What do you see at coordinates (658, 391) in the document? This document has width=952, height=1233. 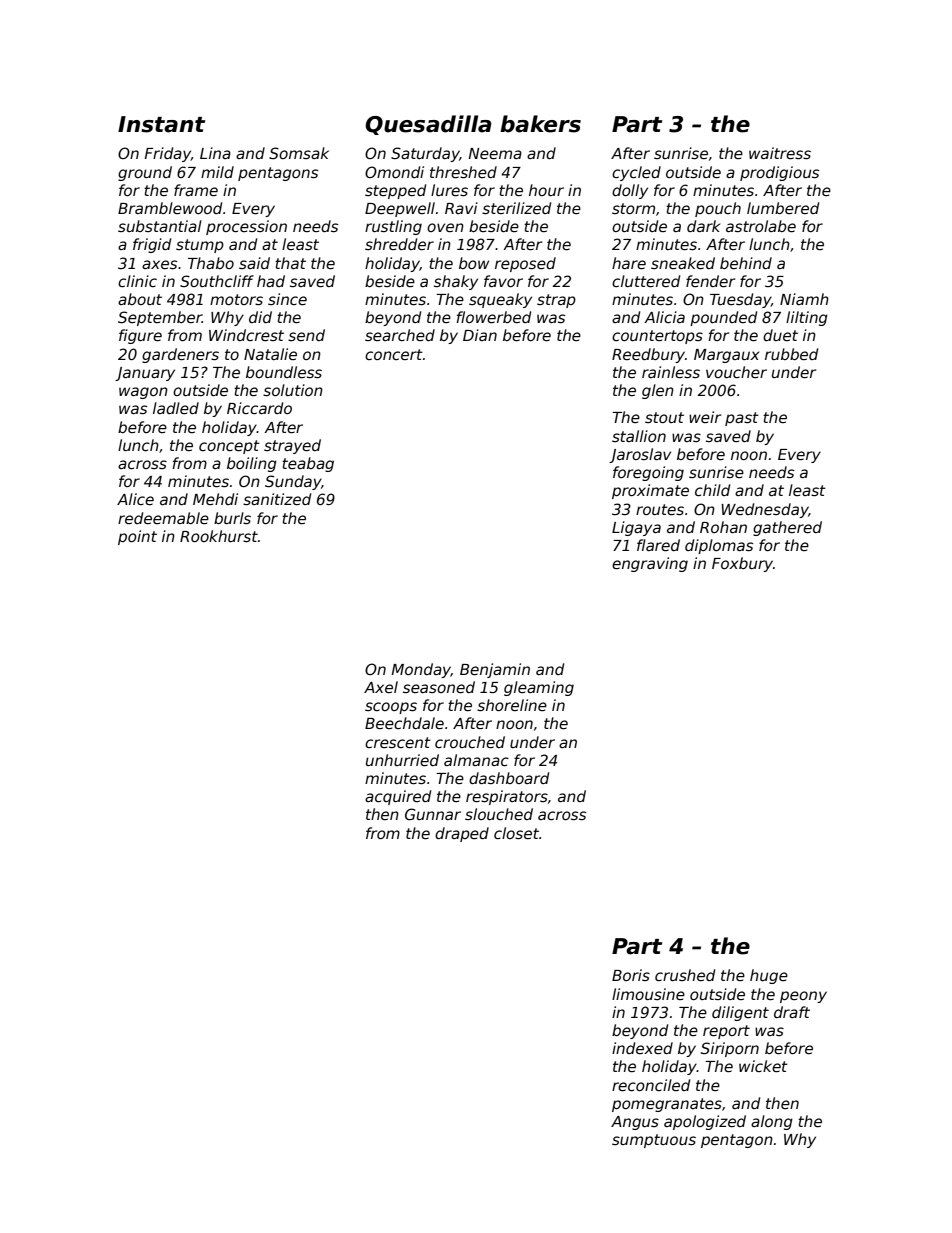 I see `glen` at bounding box center [658, 391].
